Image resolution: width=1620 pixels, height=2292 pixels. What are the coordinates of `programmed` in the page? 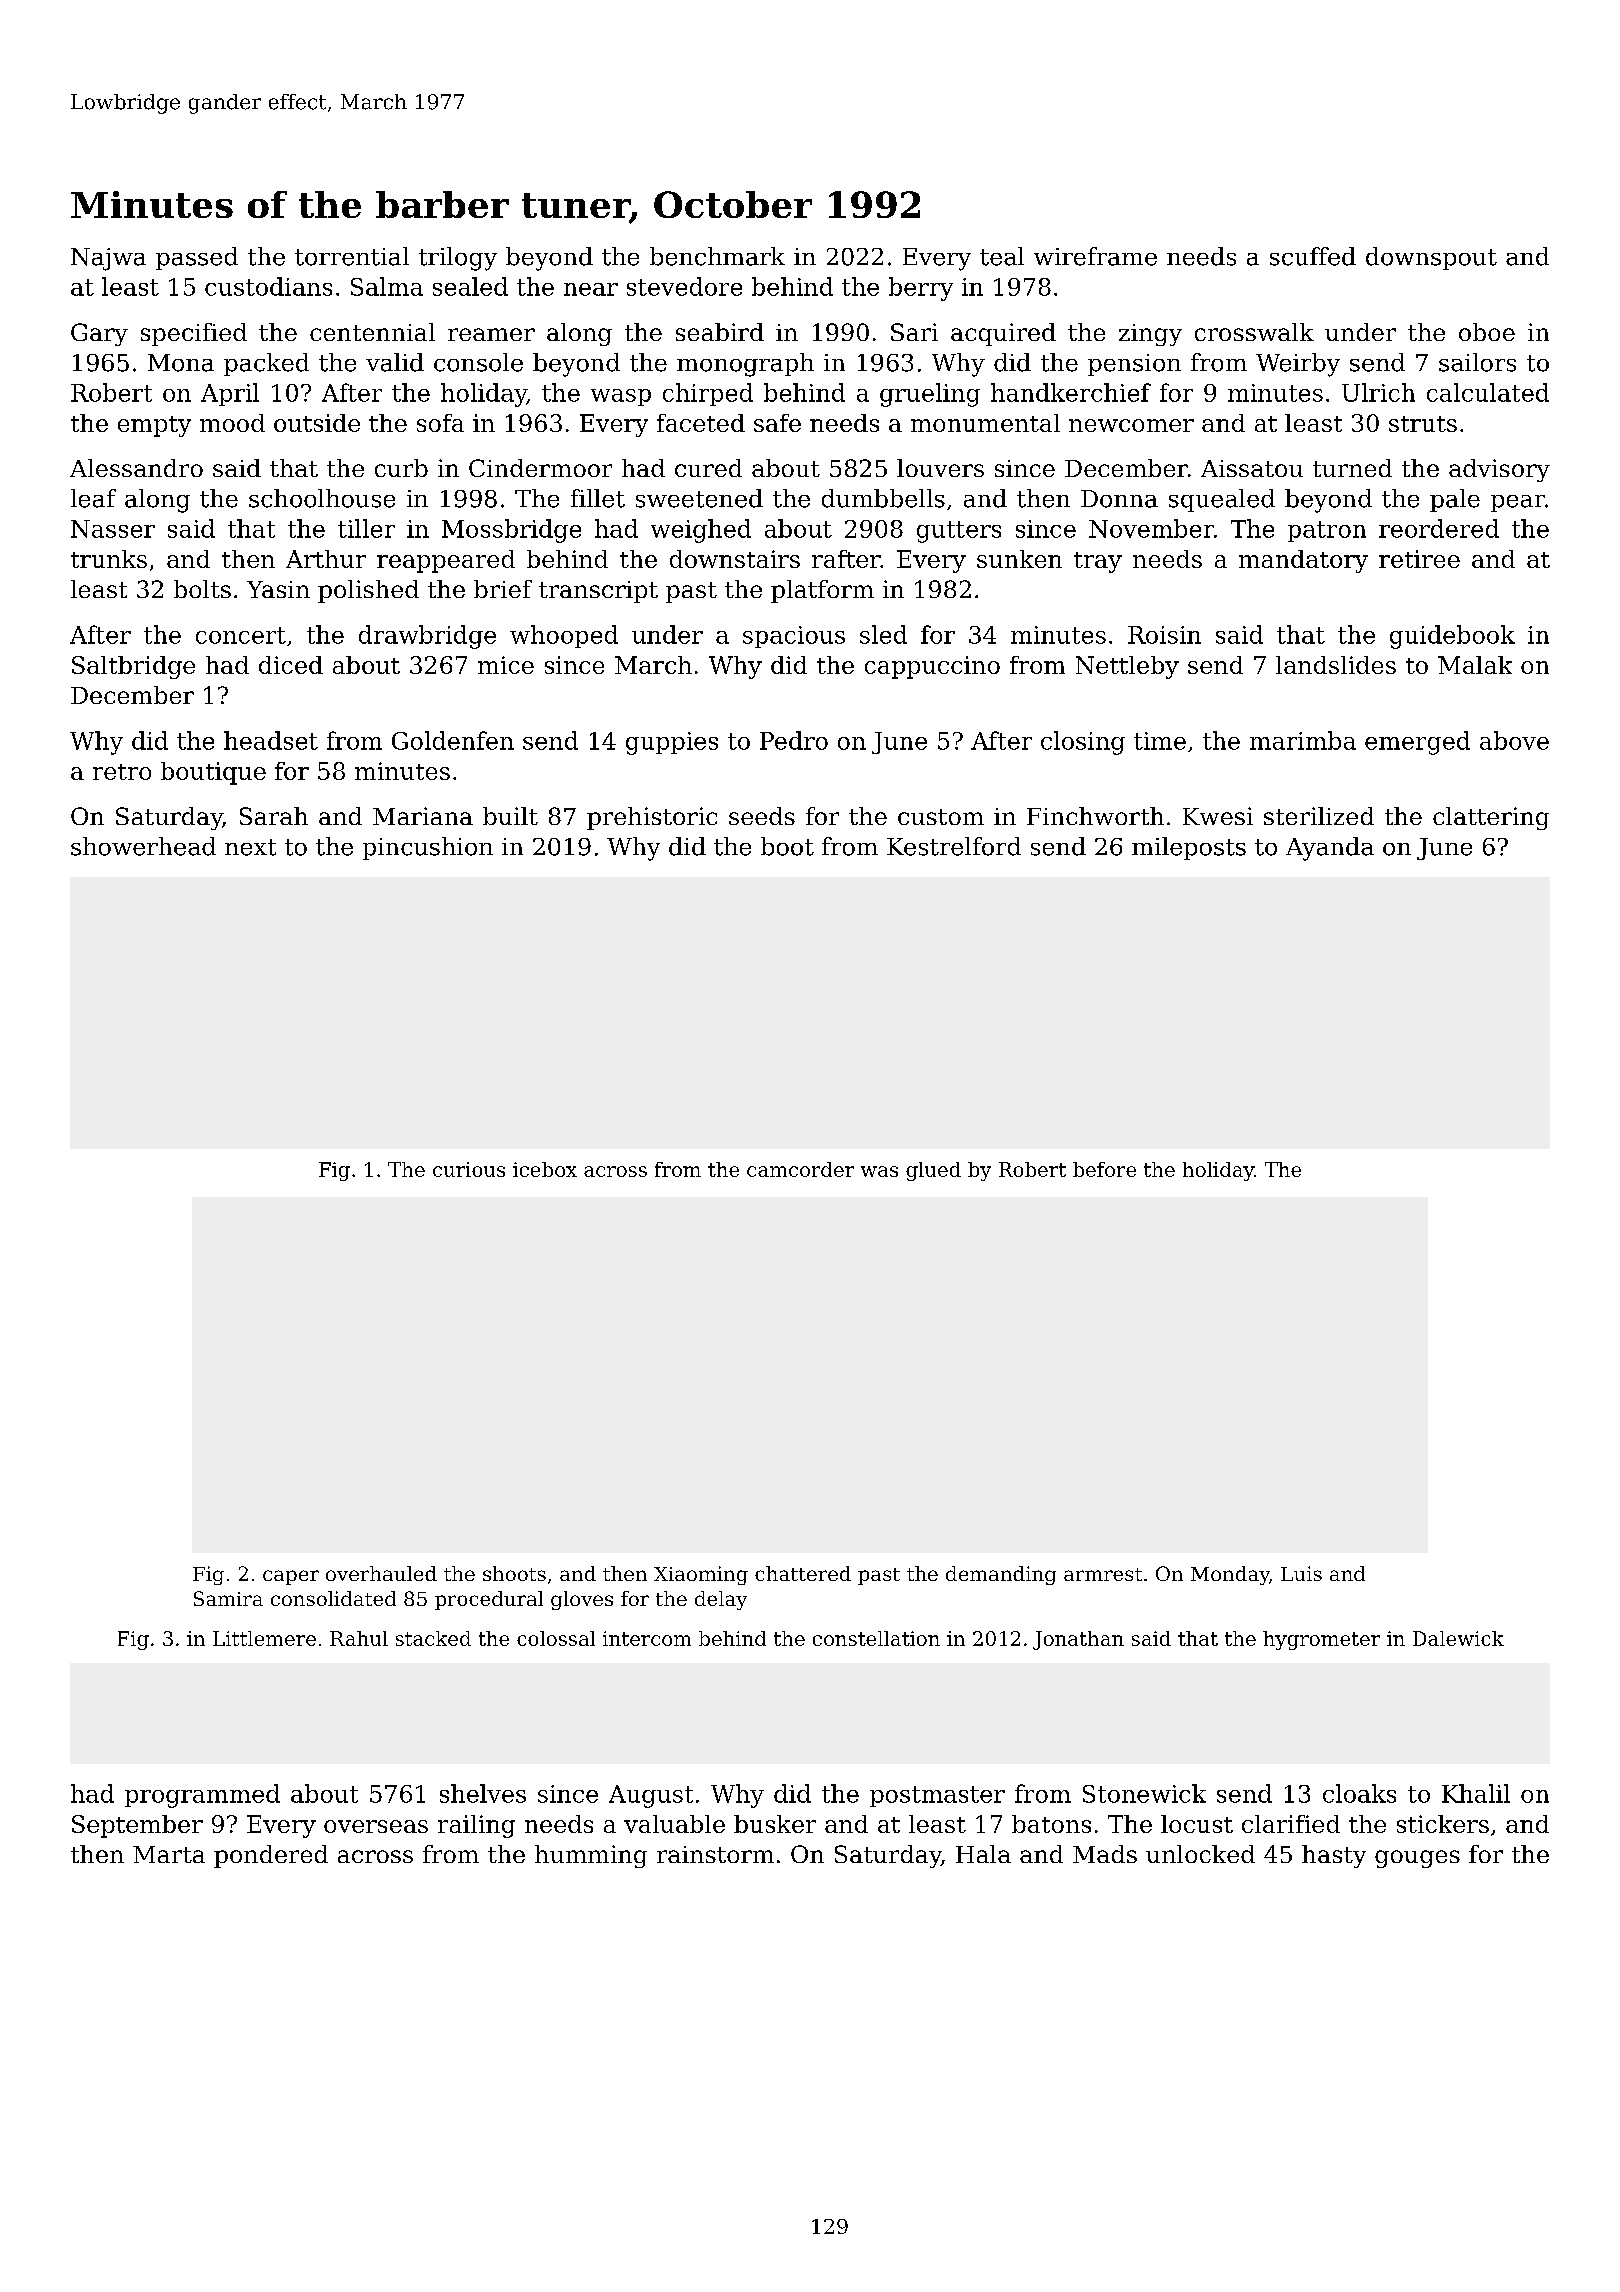 It's located at (202, 1796).
